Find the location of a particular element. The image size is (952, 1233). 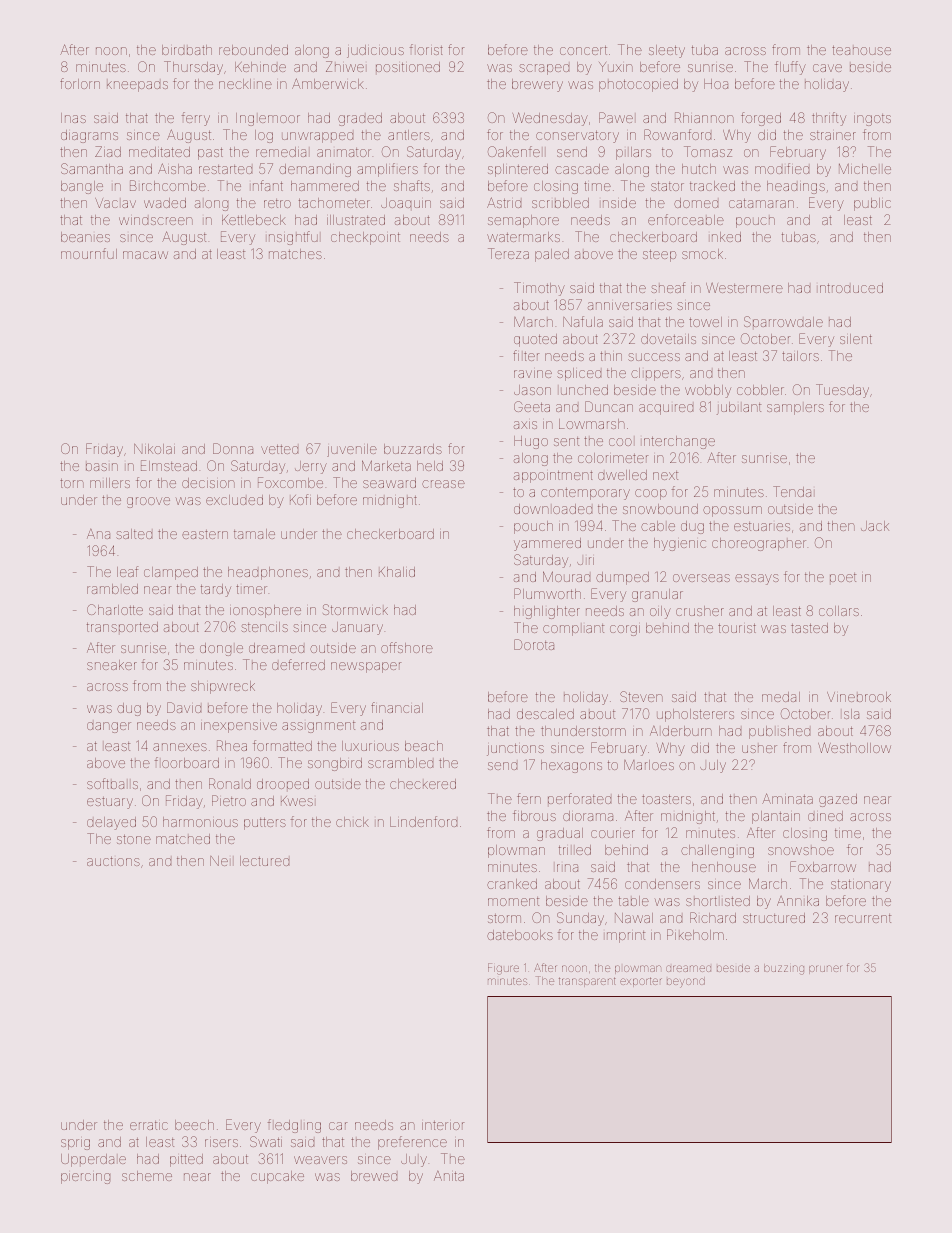

windscreen is located at coordinates (156, 221).
